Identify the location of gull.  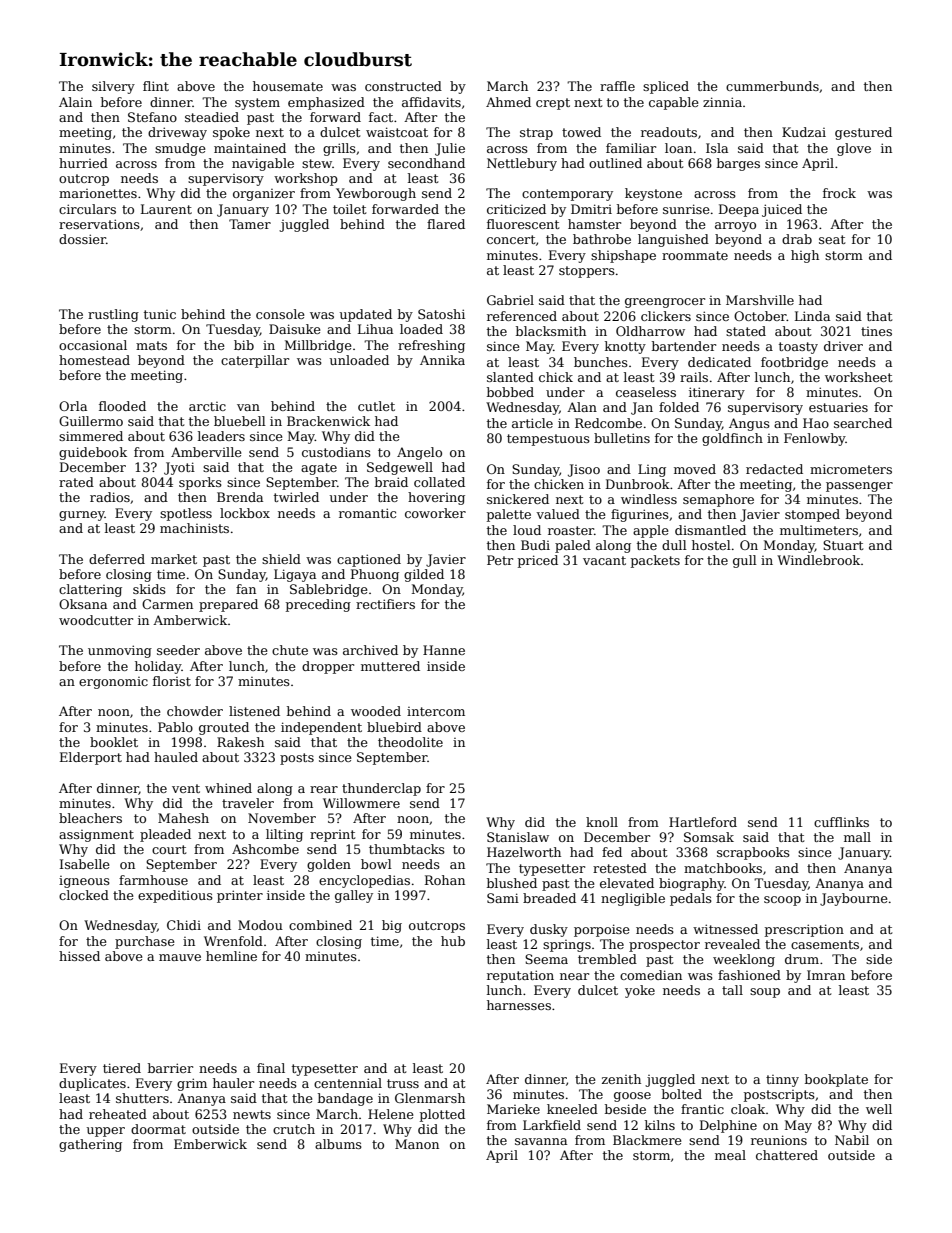
(745, 561).
